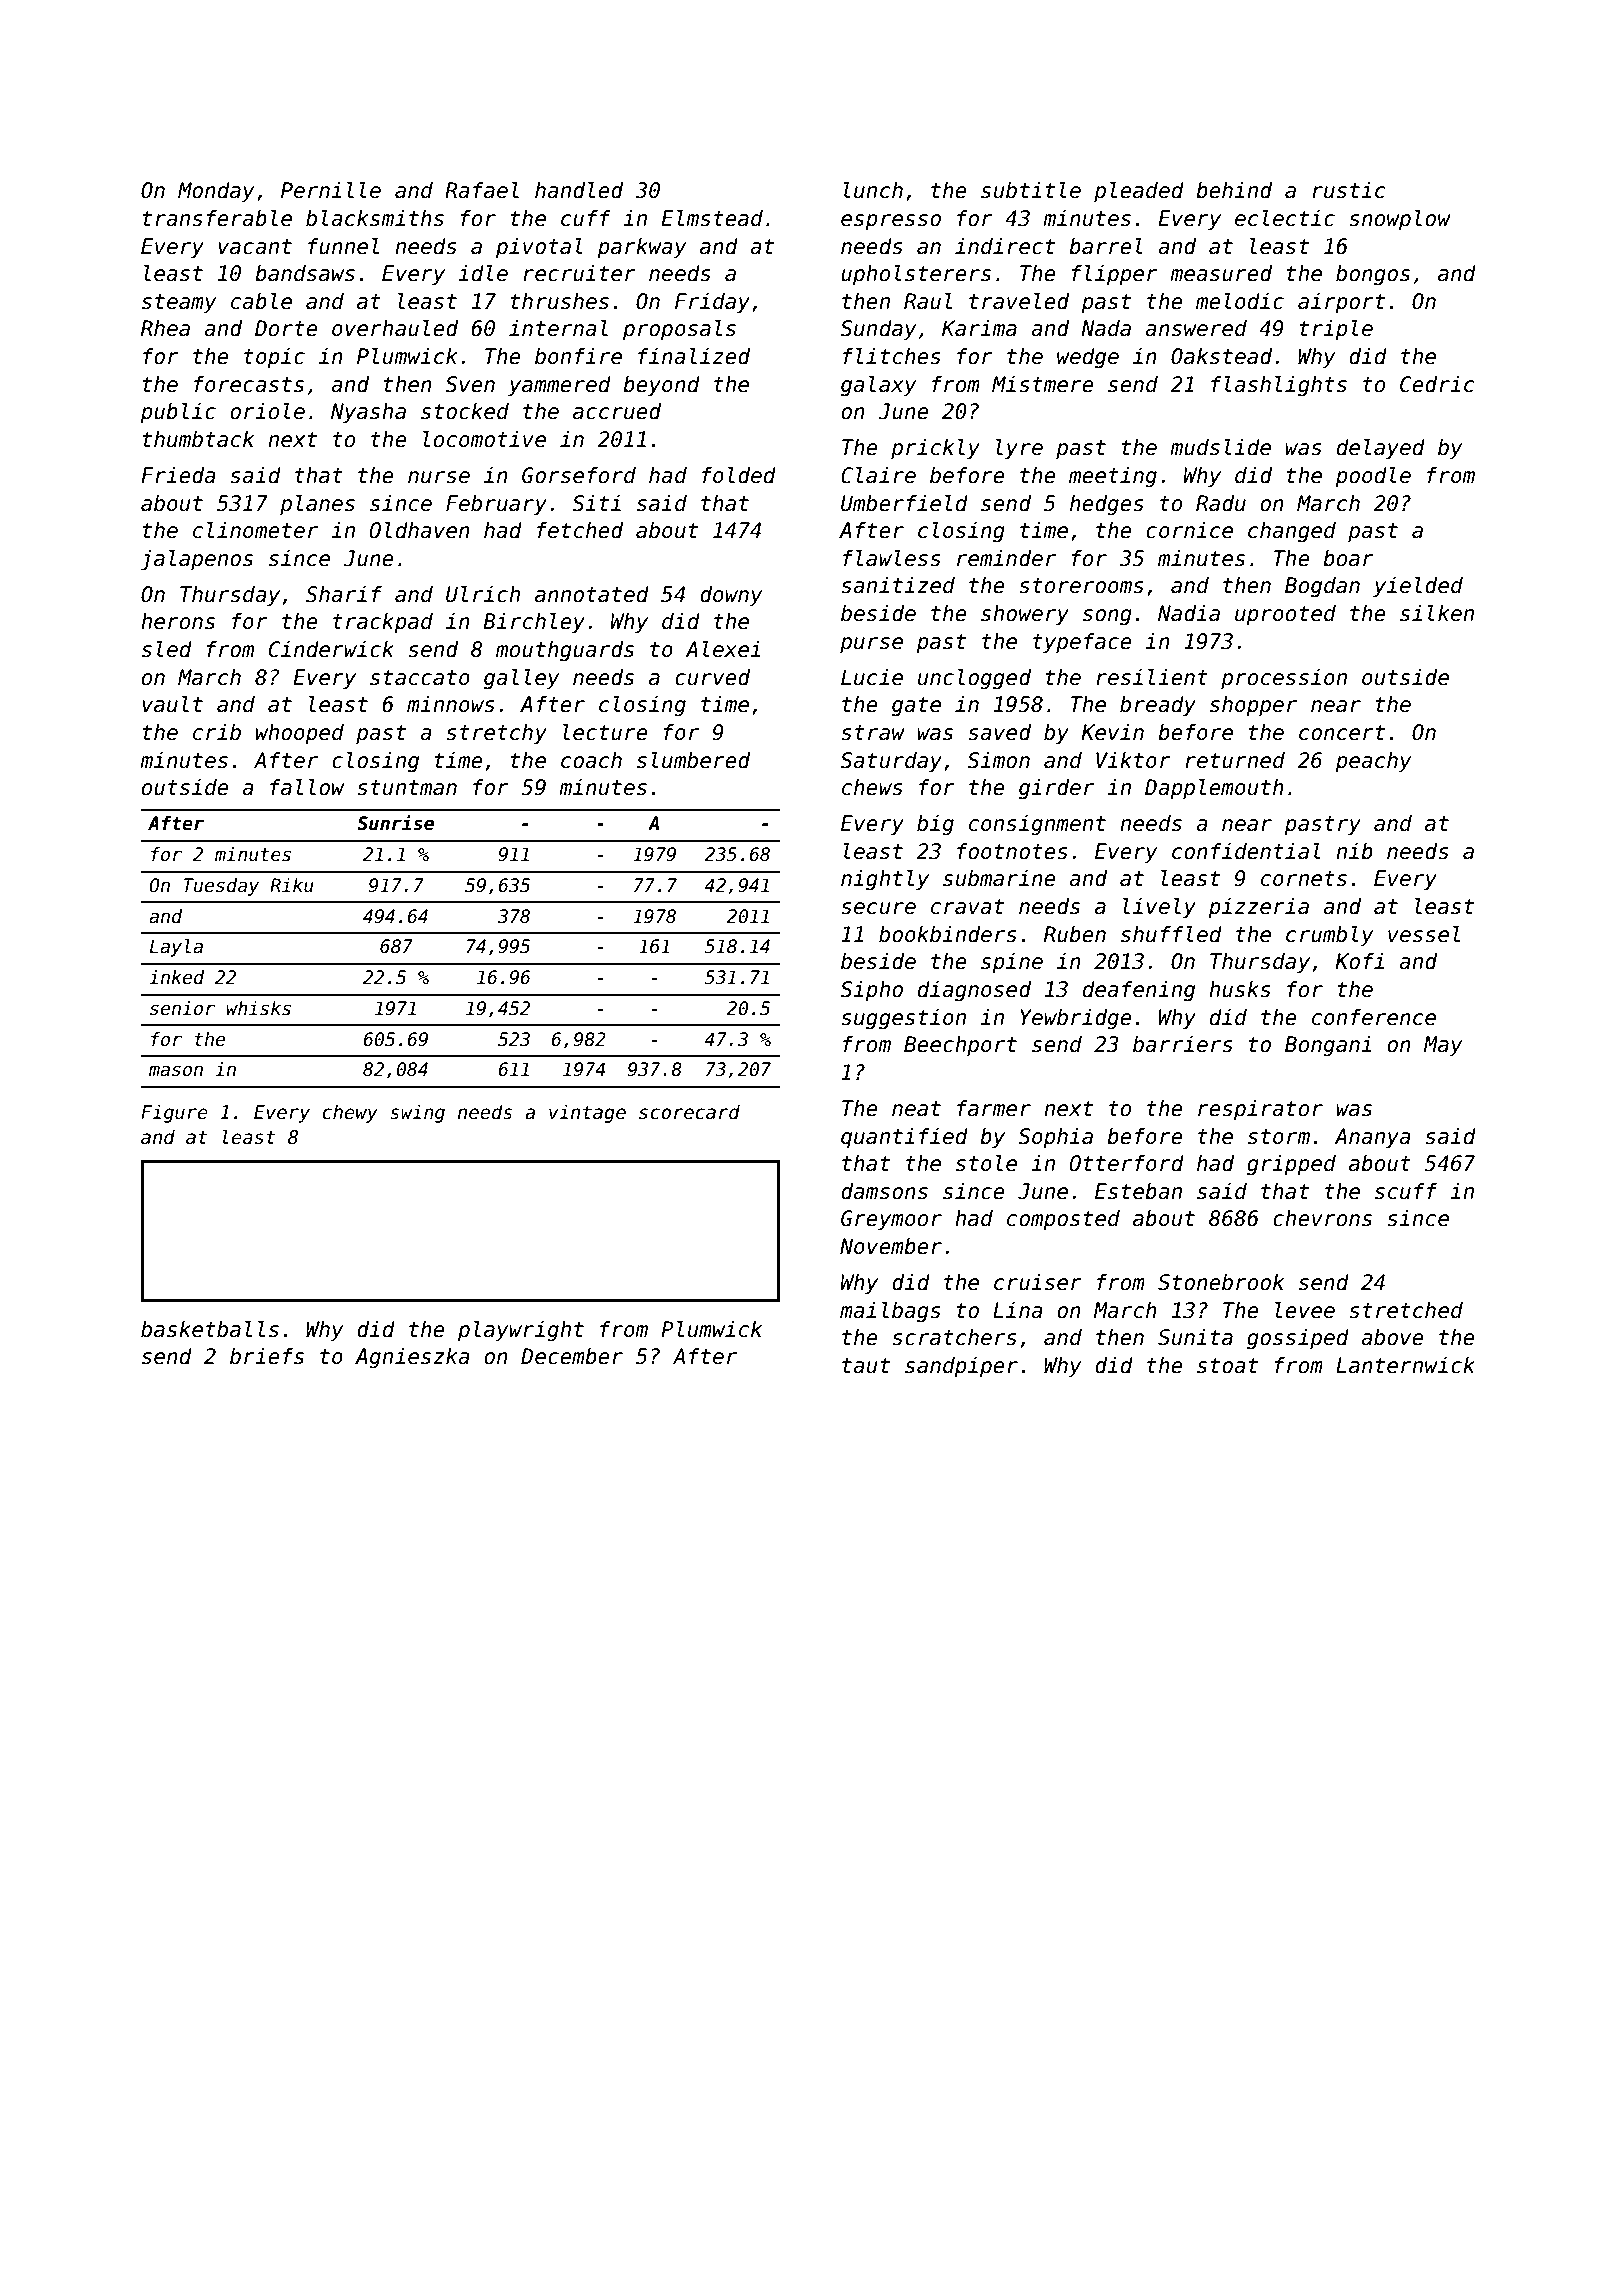 The width and height of the document is (1620, 2292). Describe the element at coordinates (878, 330) in the document. I see `Sunday` at that location.
